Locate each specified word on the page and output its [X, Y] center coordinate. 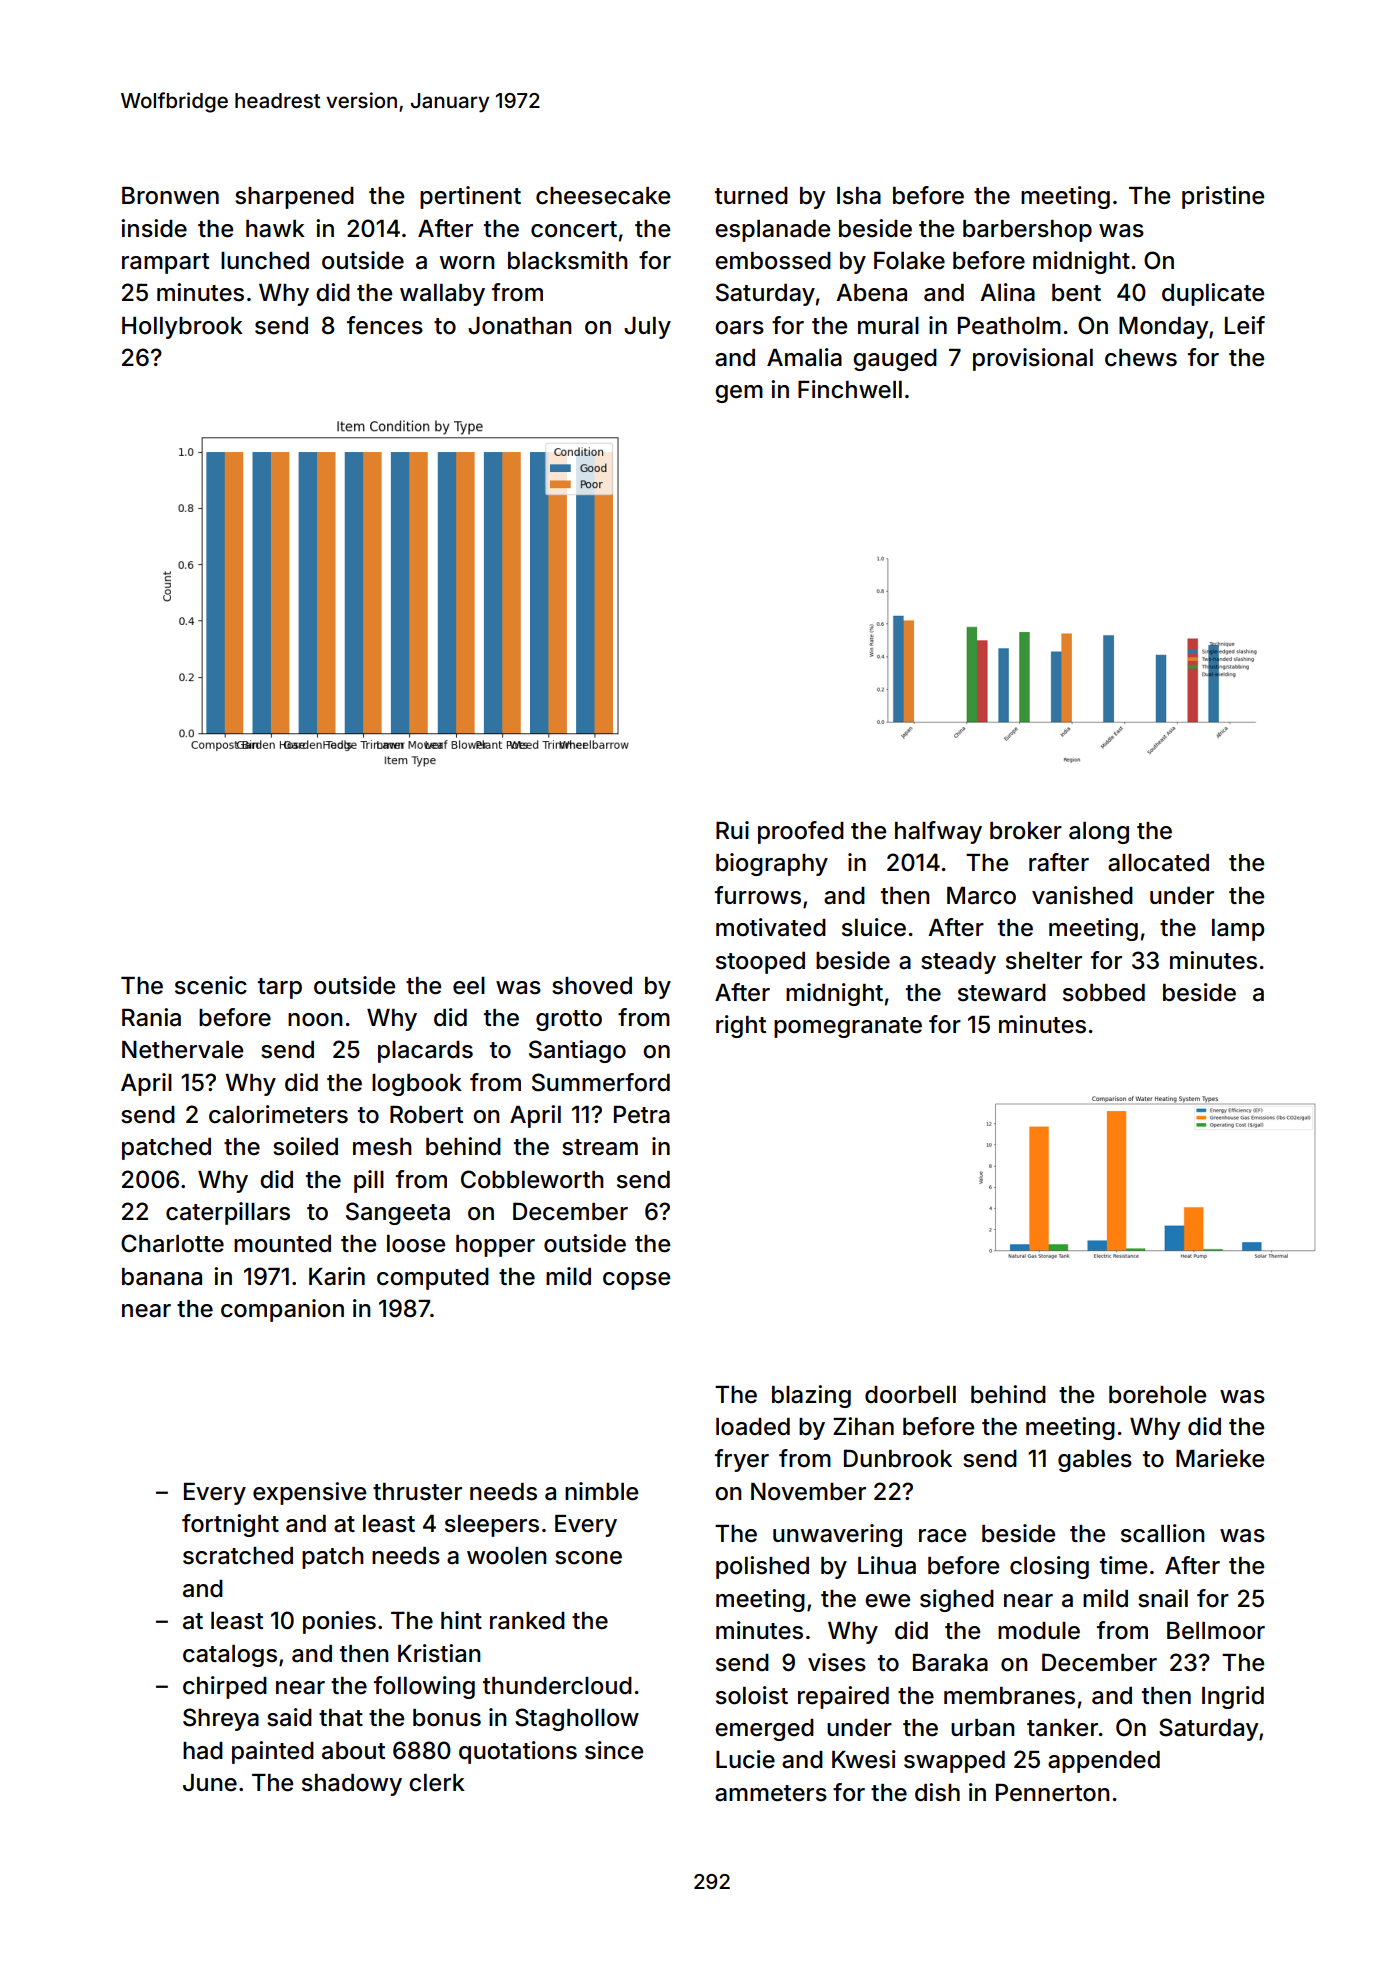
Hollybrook [182, 328]
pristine [1223, 197]
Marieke [1220, 1458]
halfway [938, 832]
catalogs [230, 1656]
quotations [518, 1752]
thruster [417, 1492]
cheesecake [603, 196]
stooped [760, 963]
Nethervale [182, 1050]
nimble [601, 1491]
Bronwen [170, 196]
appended [1104, 1762]
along [1099, 833]
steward [1002, 993]
